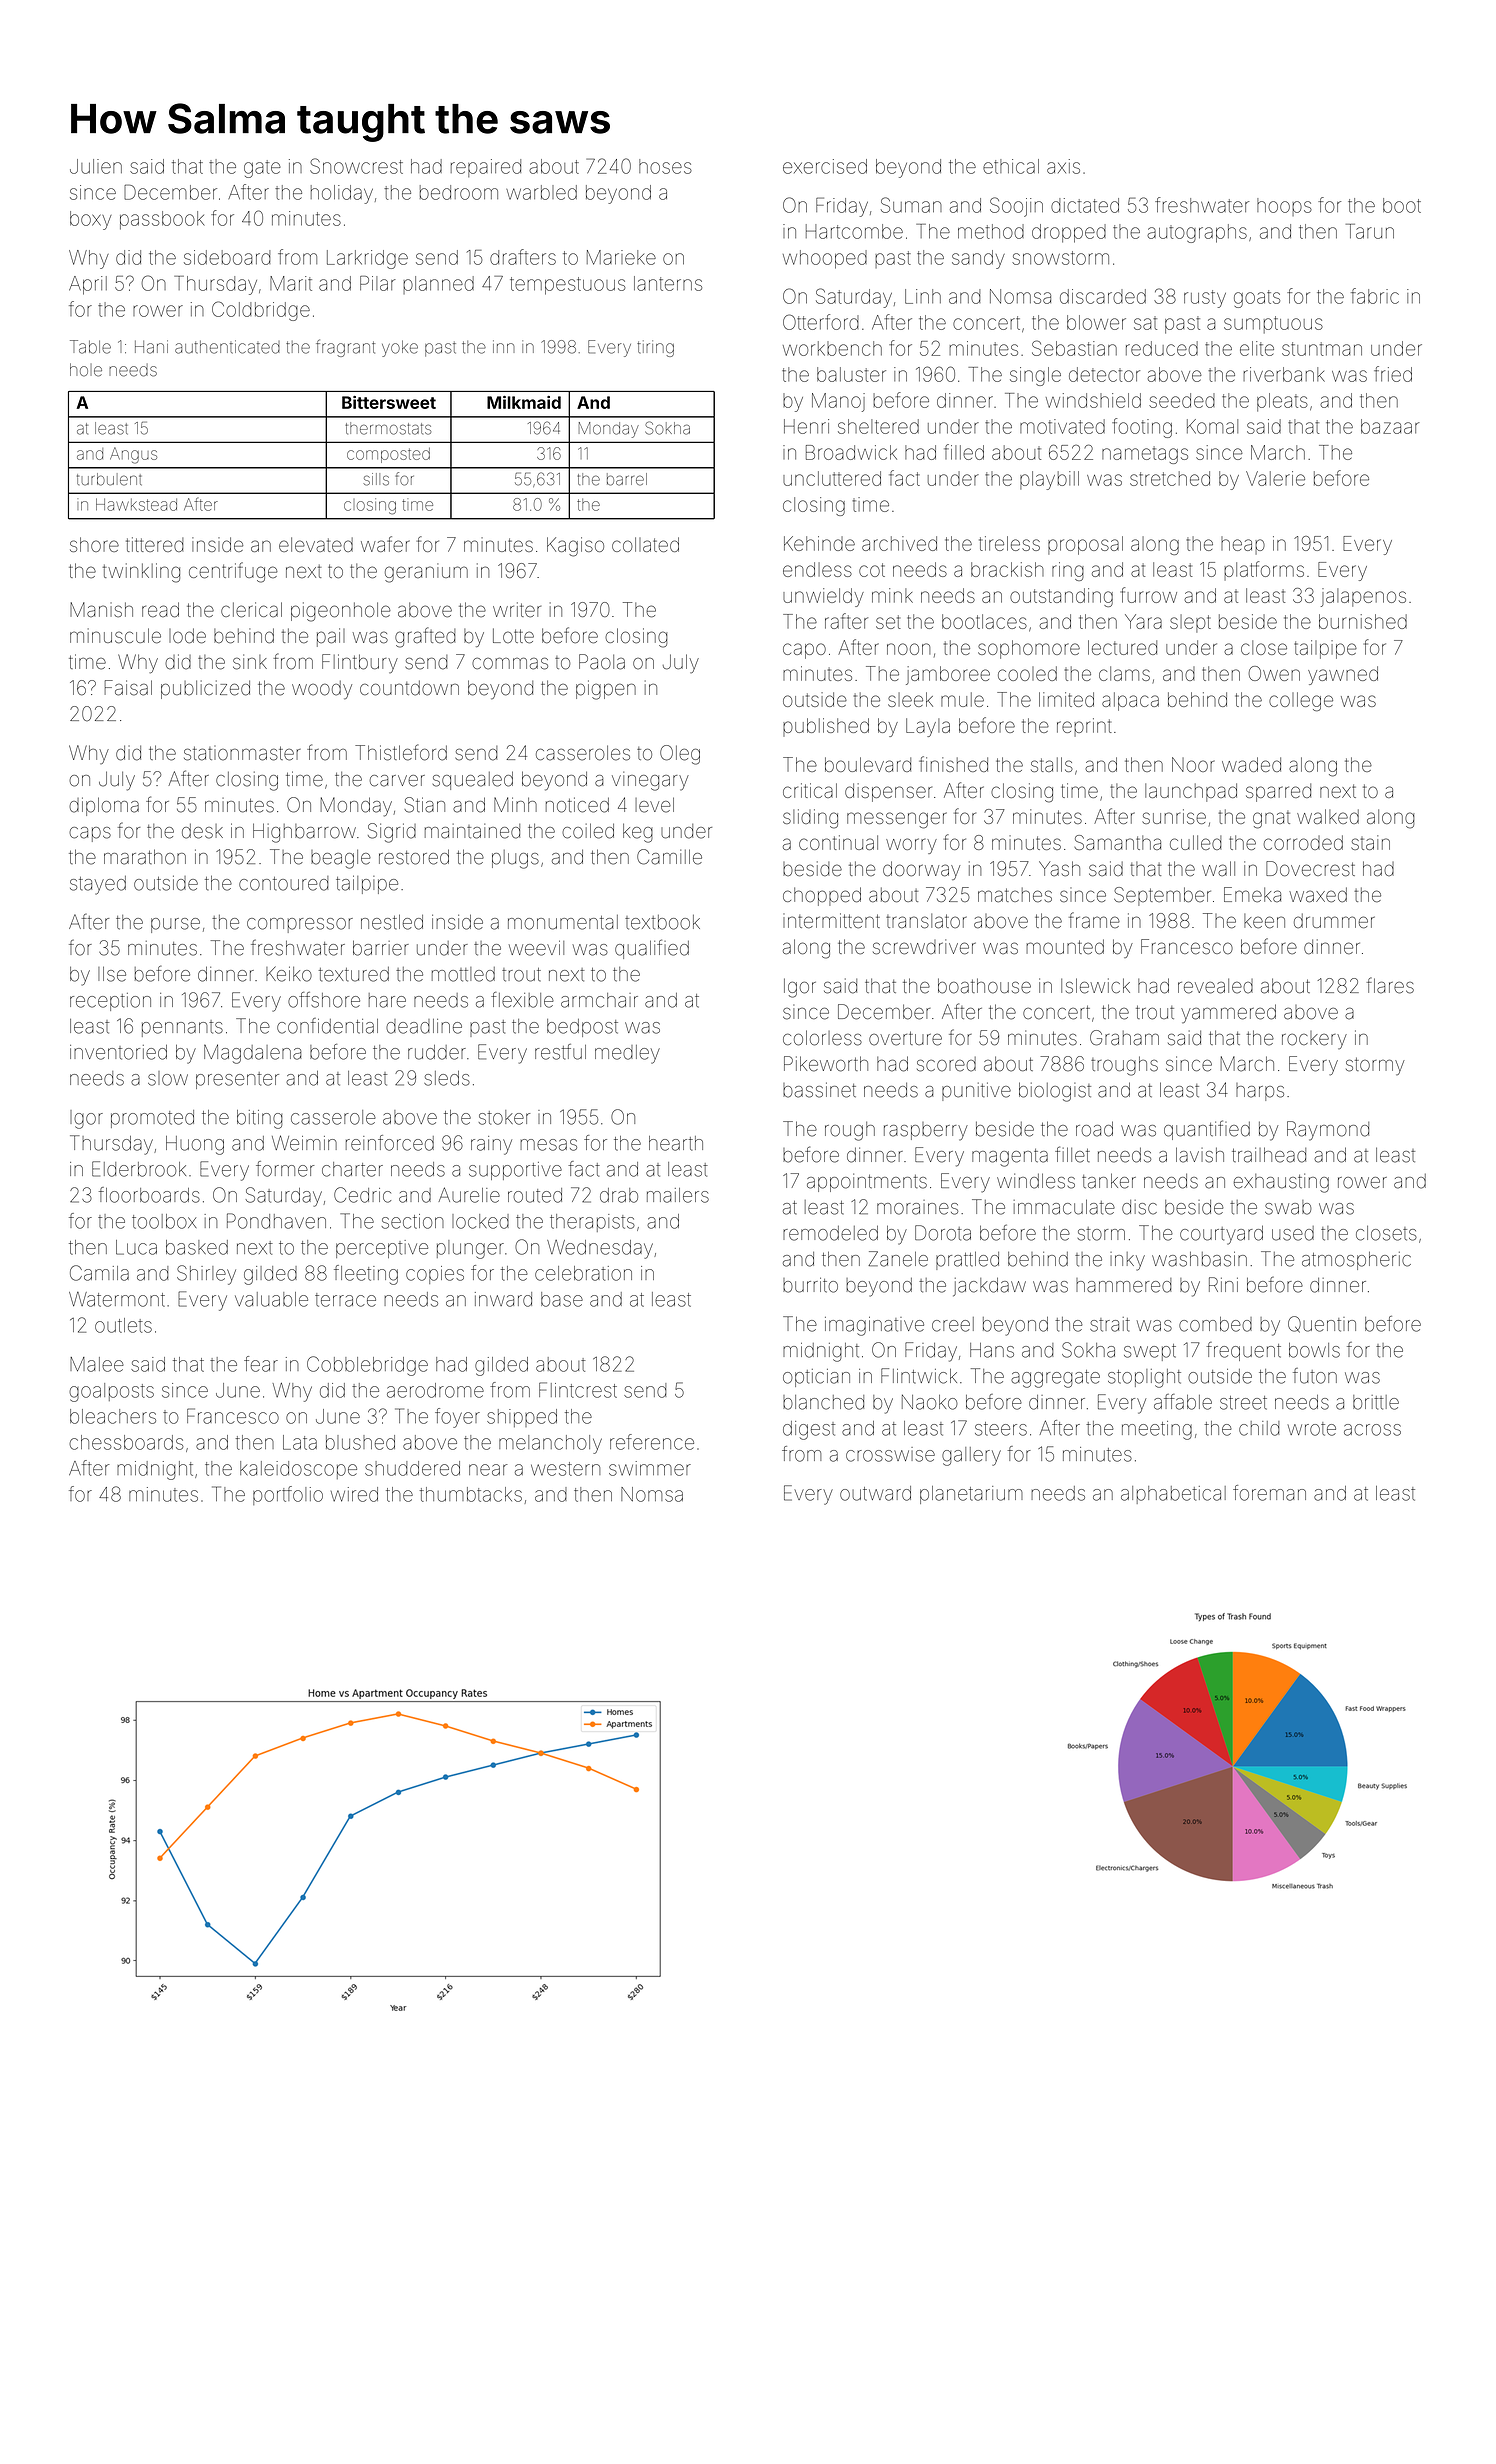  Describe the element at coordinates (1322, 1324) in the screenshot. I see `Quentin` at that location.
